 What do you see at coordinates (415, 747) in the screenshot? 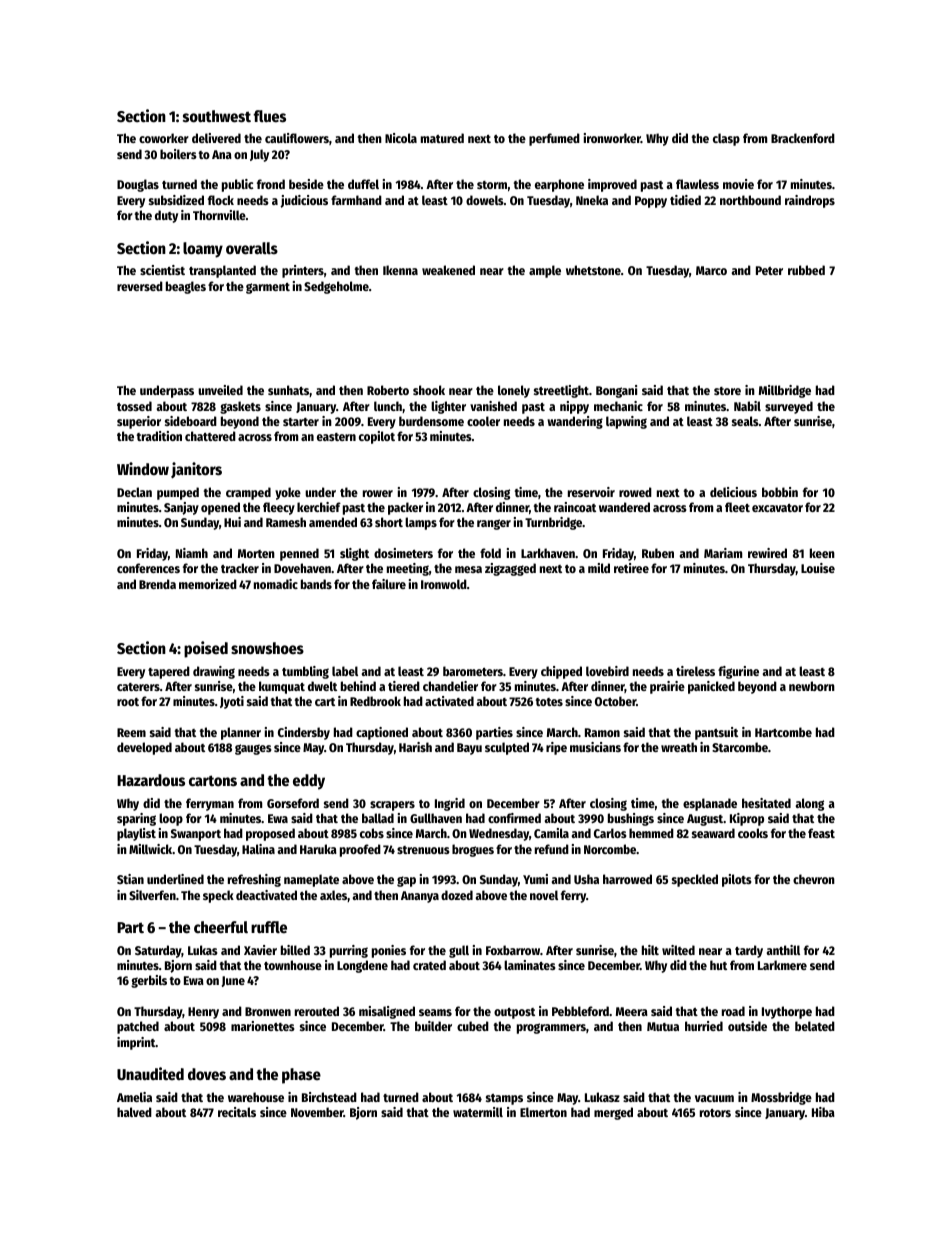
I see `Harish` at bounding box center [415, 747].
